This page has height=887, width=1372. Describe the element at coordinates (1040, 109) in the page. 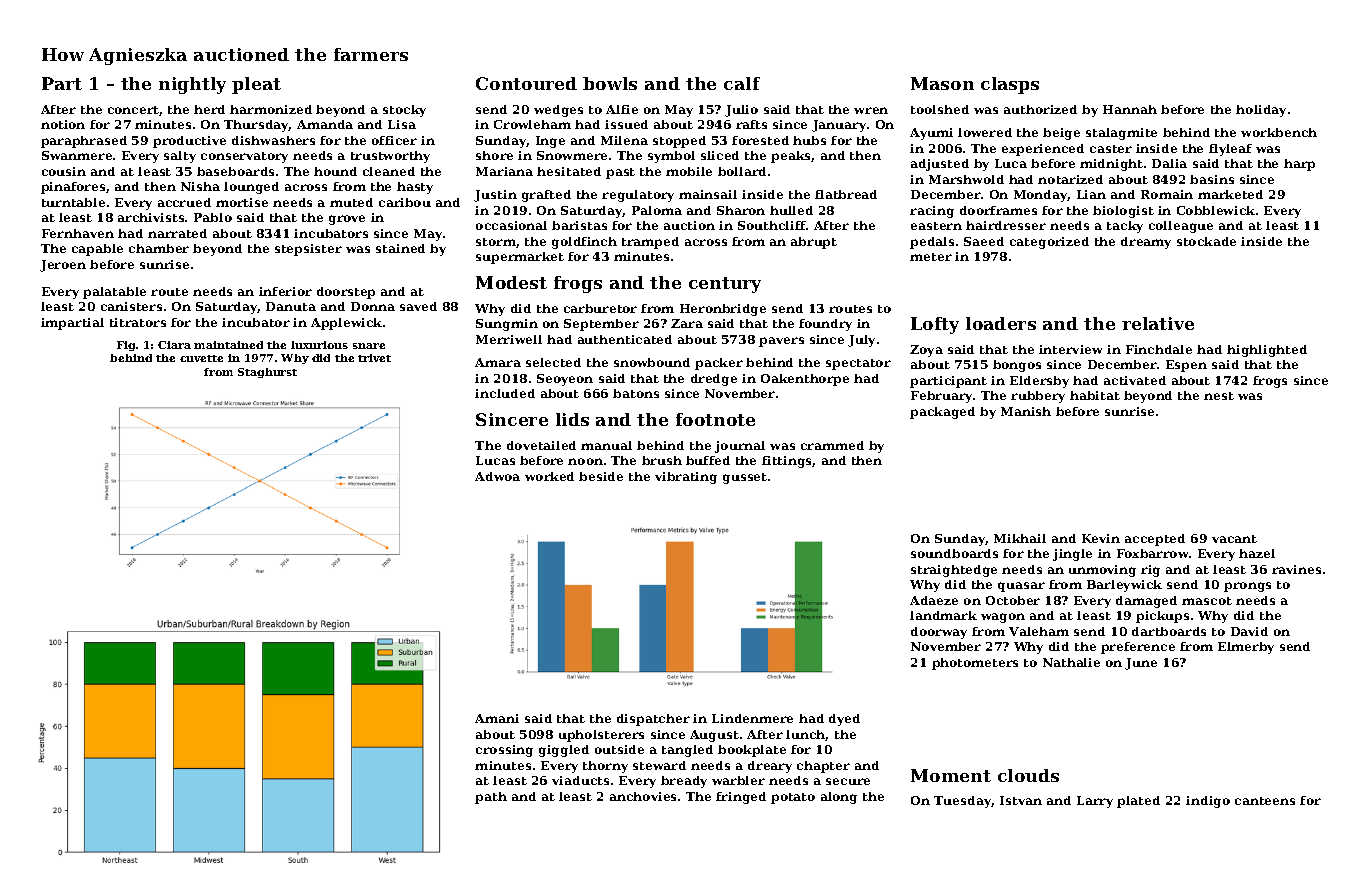

I see `authorized` at that location.
